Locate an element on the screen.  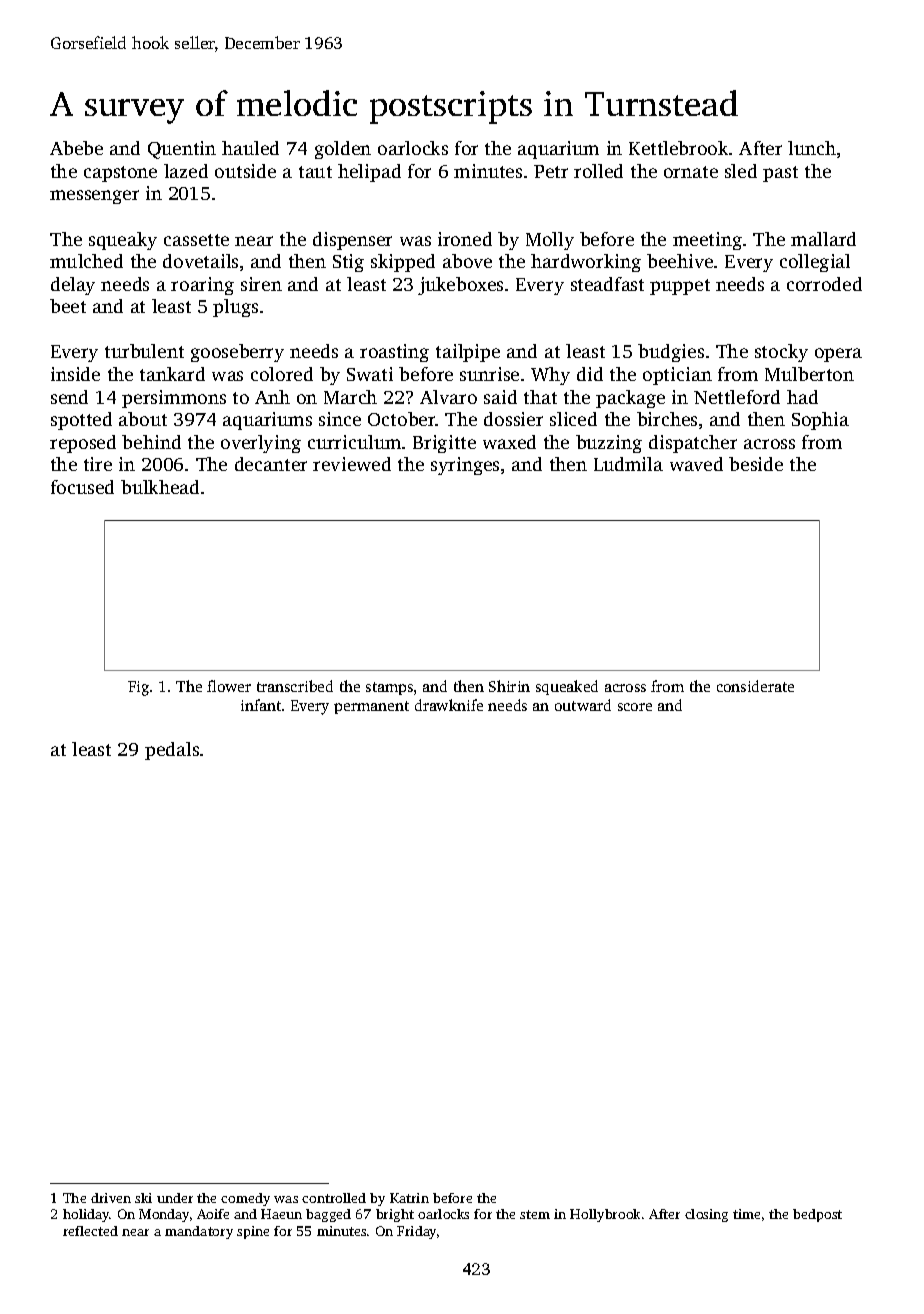
golden is located at coordinates (343, 150).
